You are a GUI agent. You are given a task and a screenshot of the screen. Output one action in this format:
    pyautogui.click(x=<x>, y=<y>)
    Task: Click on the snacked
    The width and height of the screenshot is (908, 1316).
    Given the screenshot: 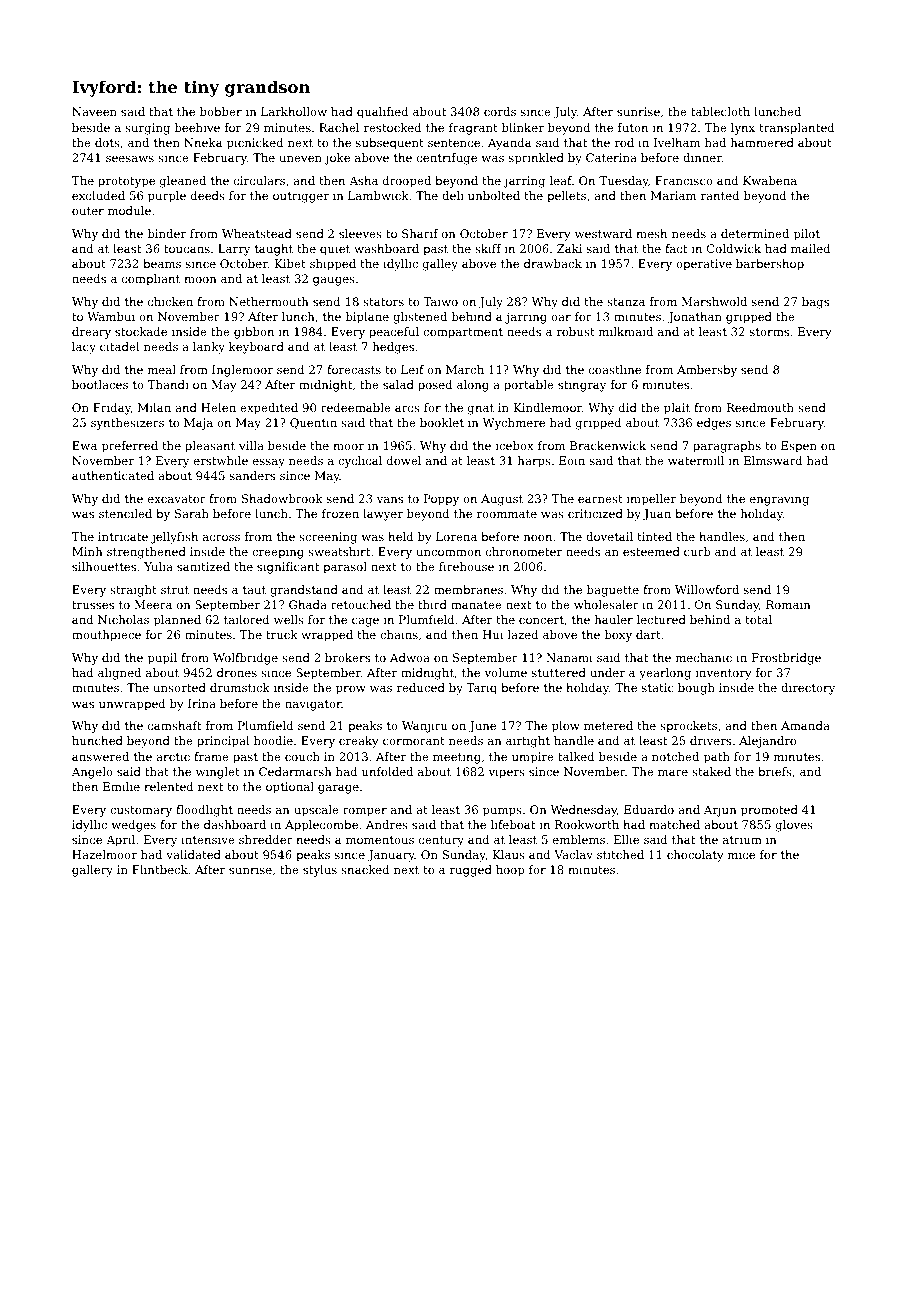 What is the action you would take?
    pyautogui.click(x=365, y=869)
